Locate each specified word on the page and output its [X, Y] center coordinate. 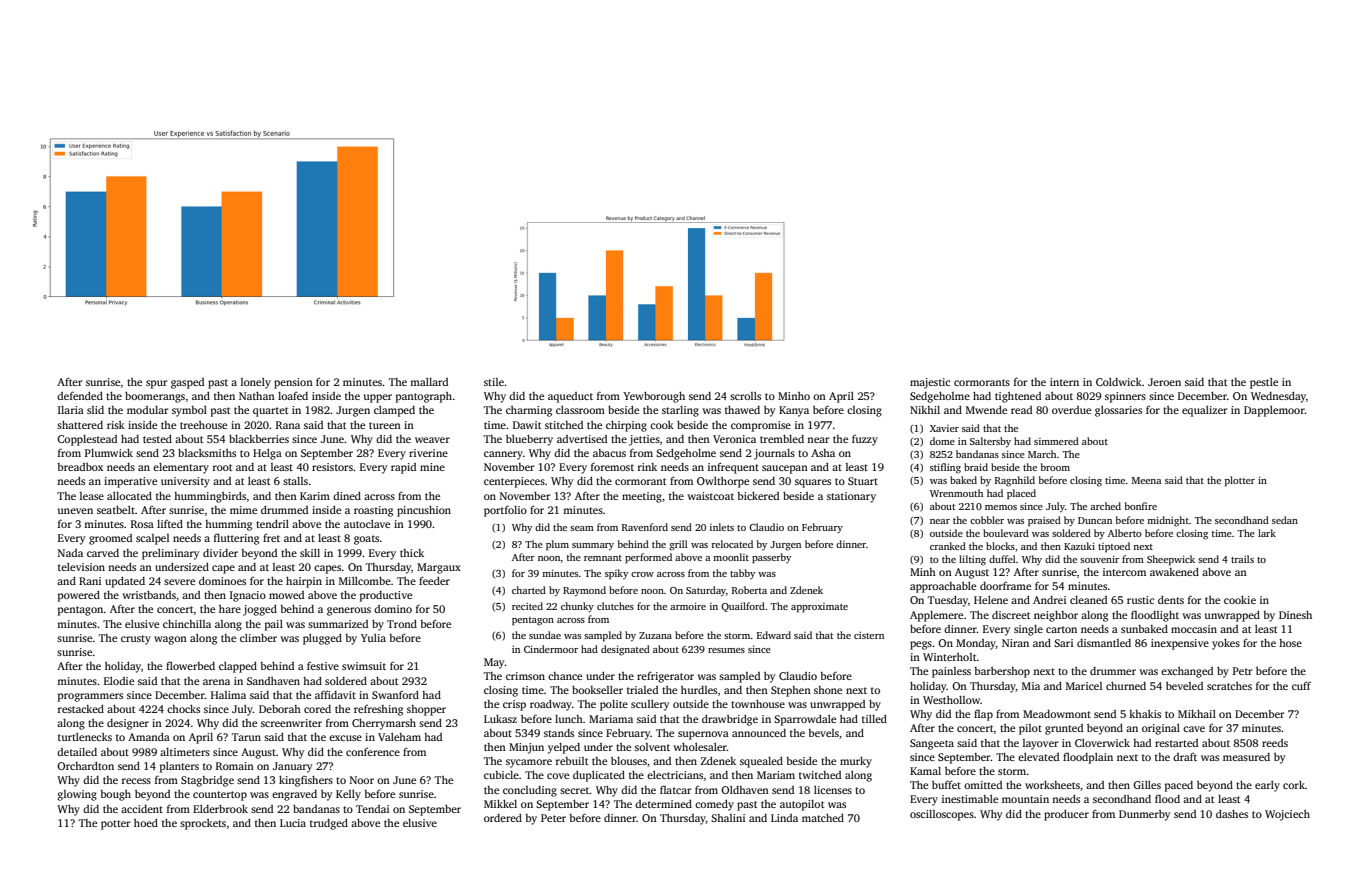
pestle [1264, 383]
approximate [819, 608]
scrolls [745, 396]
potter [115, 825]
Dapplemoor [1274, 411]
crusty [136, 640]
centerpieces [514, 482]
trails [1242, 559]
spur [156, 384]
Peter [553, 818]
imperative [130, 482]
